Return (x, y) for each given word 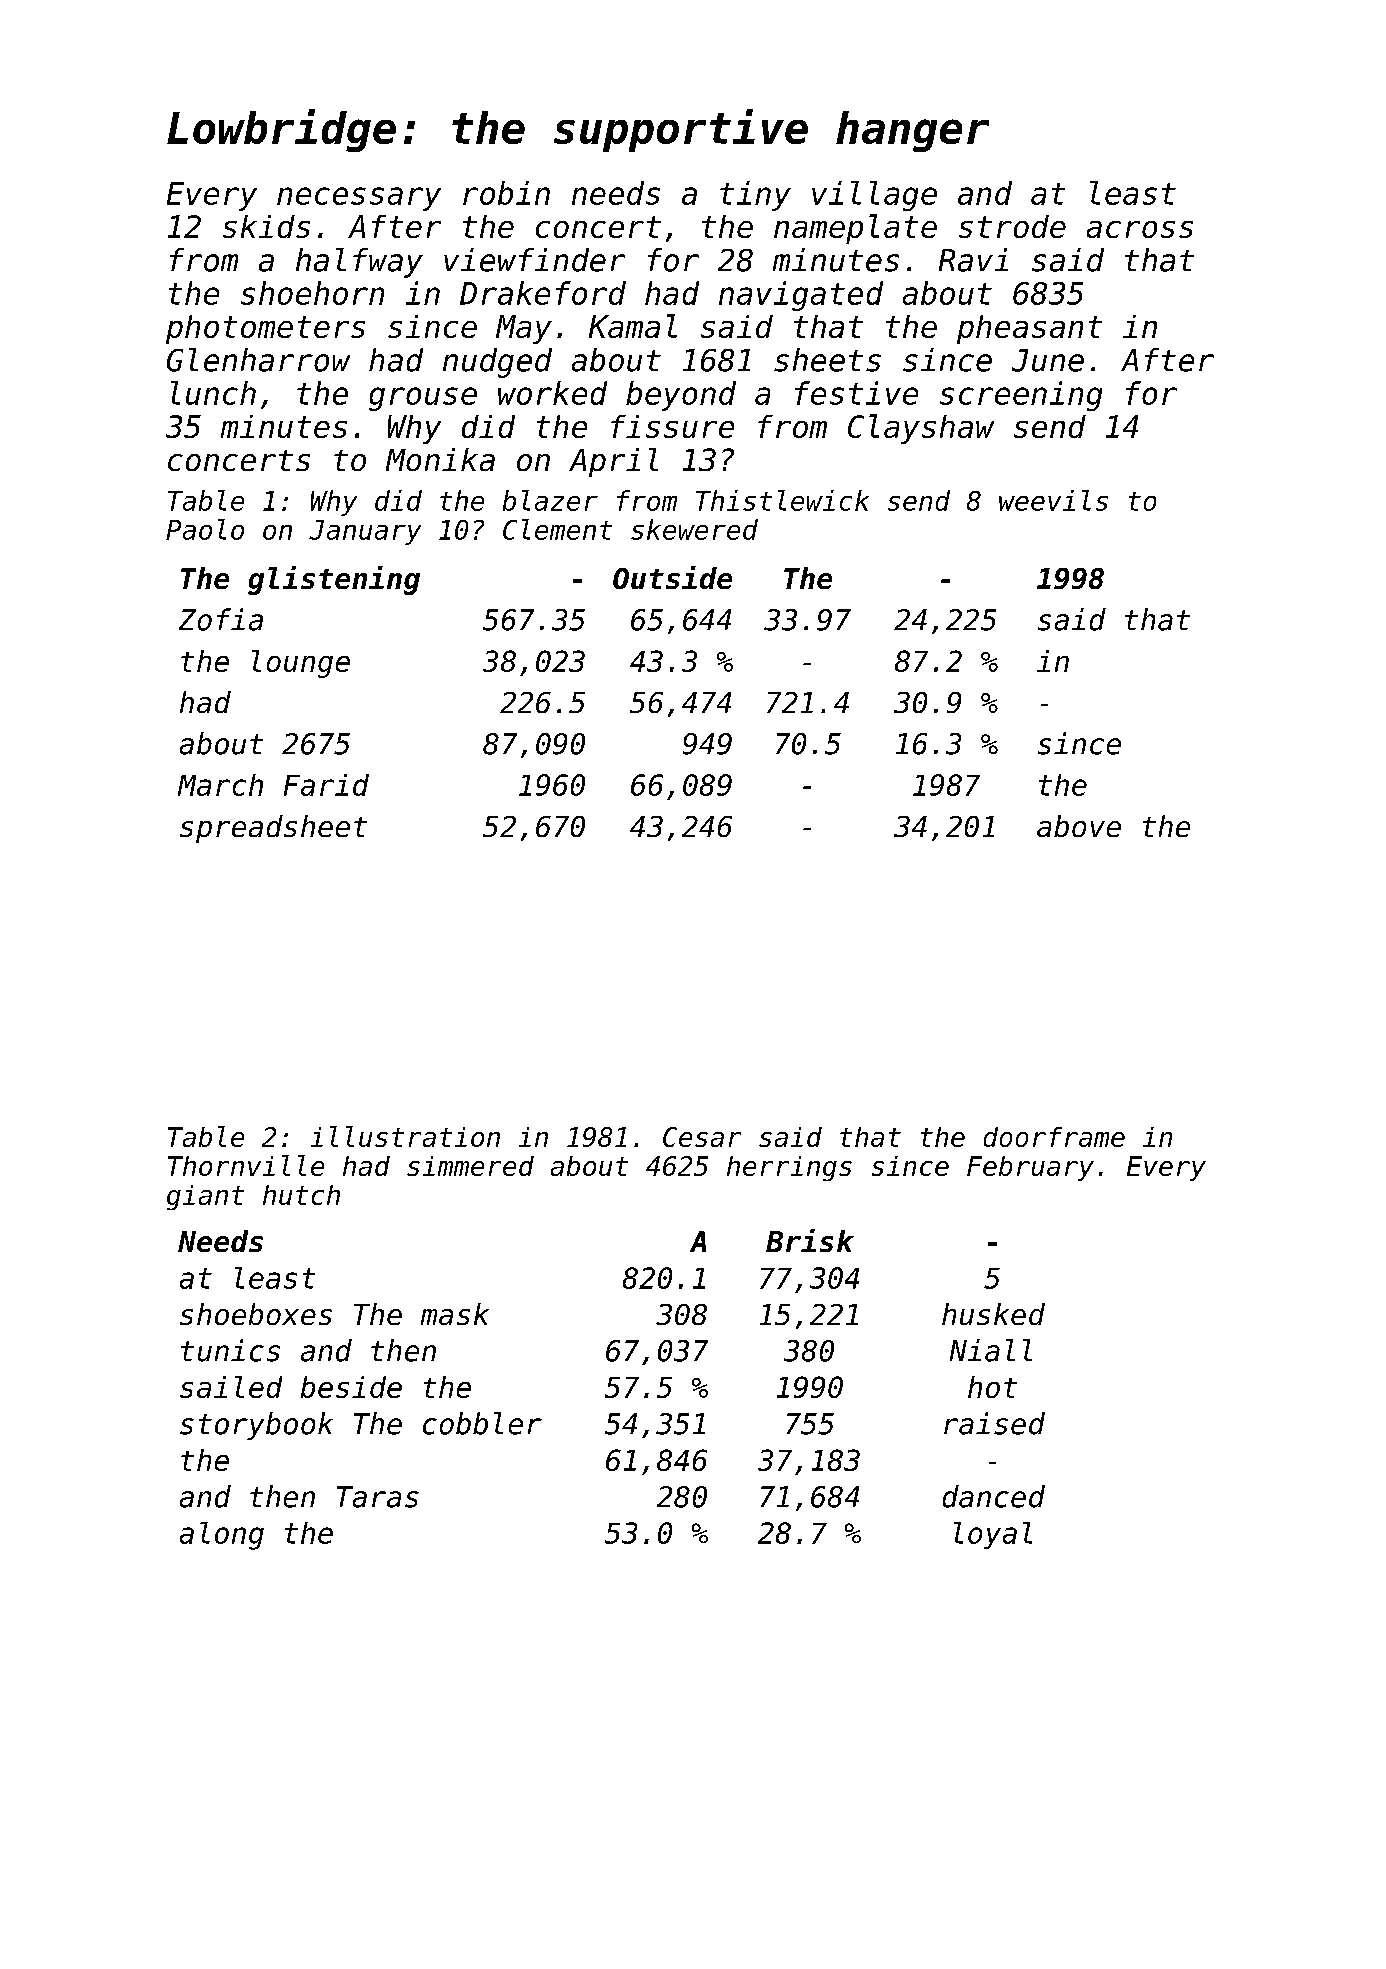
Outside (672, 577)
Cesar (702, 1137)
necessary (359, 199)
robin (506, 193)
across (1140, 229)
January (365, 532)
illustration (405, 1136)
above (1079, 826)
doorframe (1054, 1137)
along (222, 1536)
